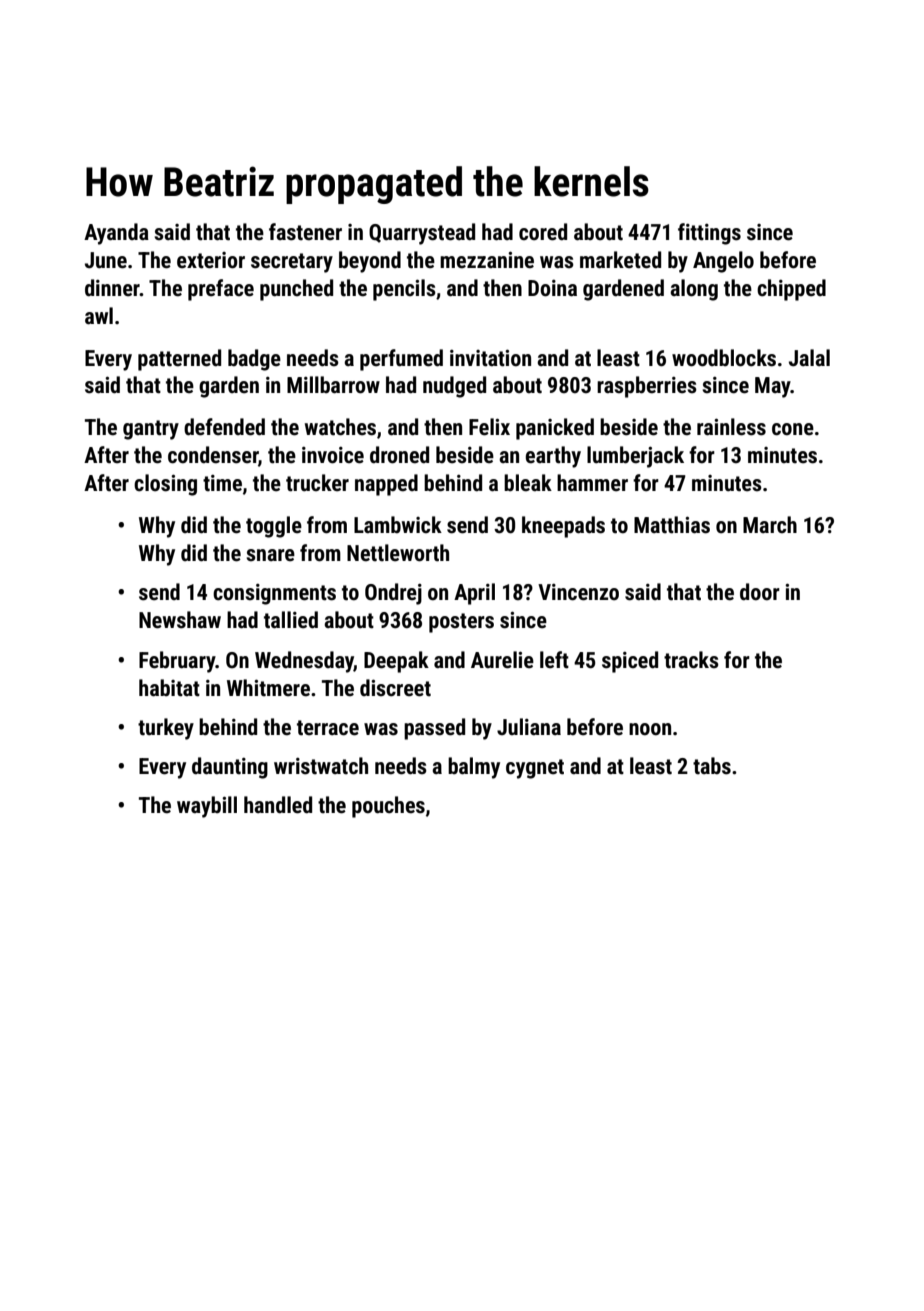 The image size is (924, 1311). I want to click on Quarrystead, so click(422, 234).
